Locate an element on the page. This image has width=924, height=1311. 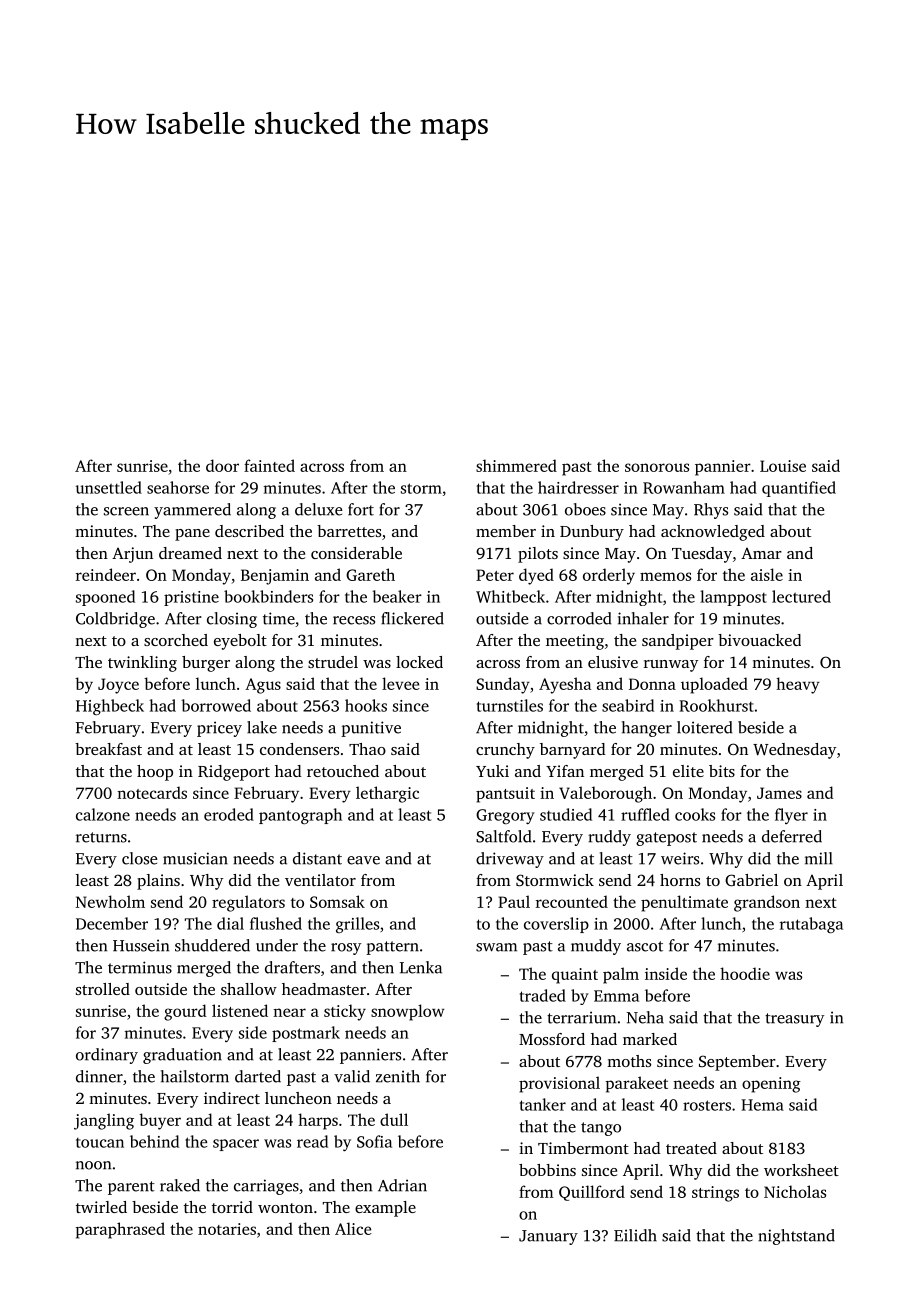
Eilidh is located at coordinates (635, 1235).
